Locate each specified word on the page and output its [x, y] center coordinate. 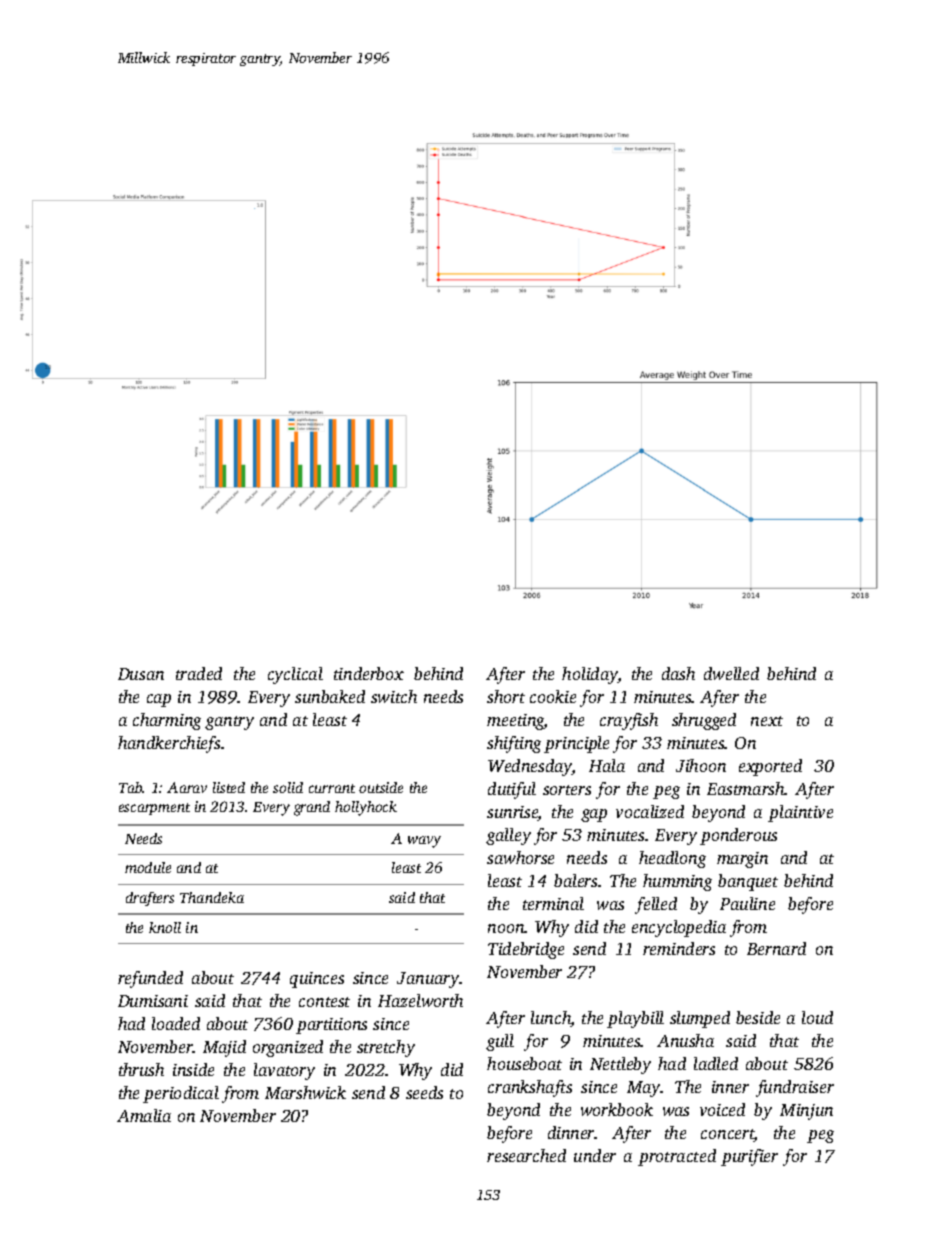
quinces [317, 980]
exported [770, 767]
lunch [551, 1019]
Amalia [144, 1115]
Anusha [685, 1040]
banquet [748, 882]
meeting [515, 722]
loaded [176, 1023]
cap [159, 700]
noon [506, 928]
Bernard [776, 948]
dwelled [731, 673]
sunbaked [330, 696]
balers [575, 880]
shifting [514, 744]
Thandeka [212, 897]
